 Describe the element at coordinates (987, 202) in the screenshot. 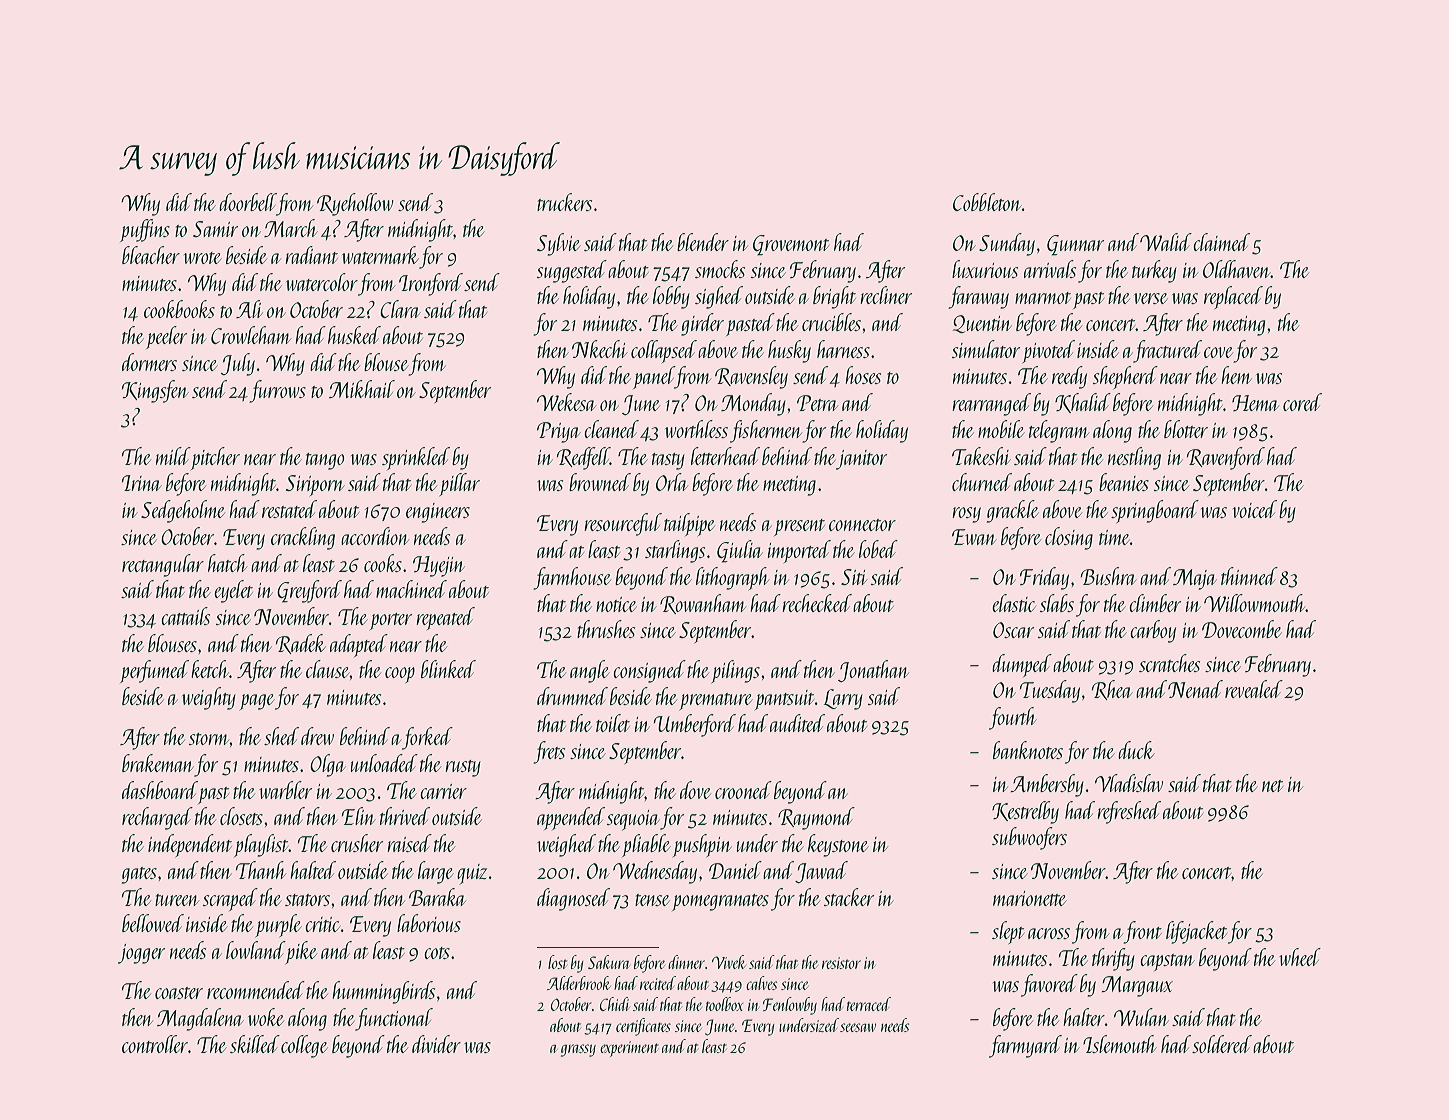

I see `Cobbleton` at that location.
